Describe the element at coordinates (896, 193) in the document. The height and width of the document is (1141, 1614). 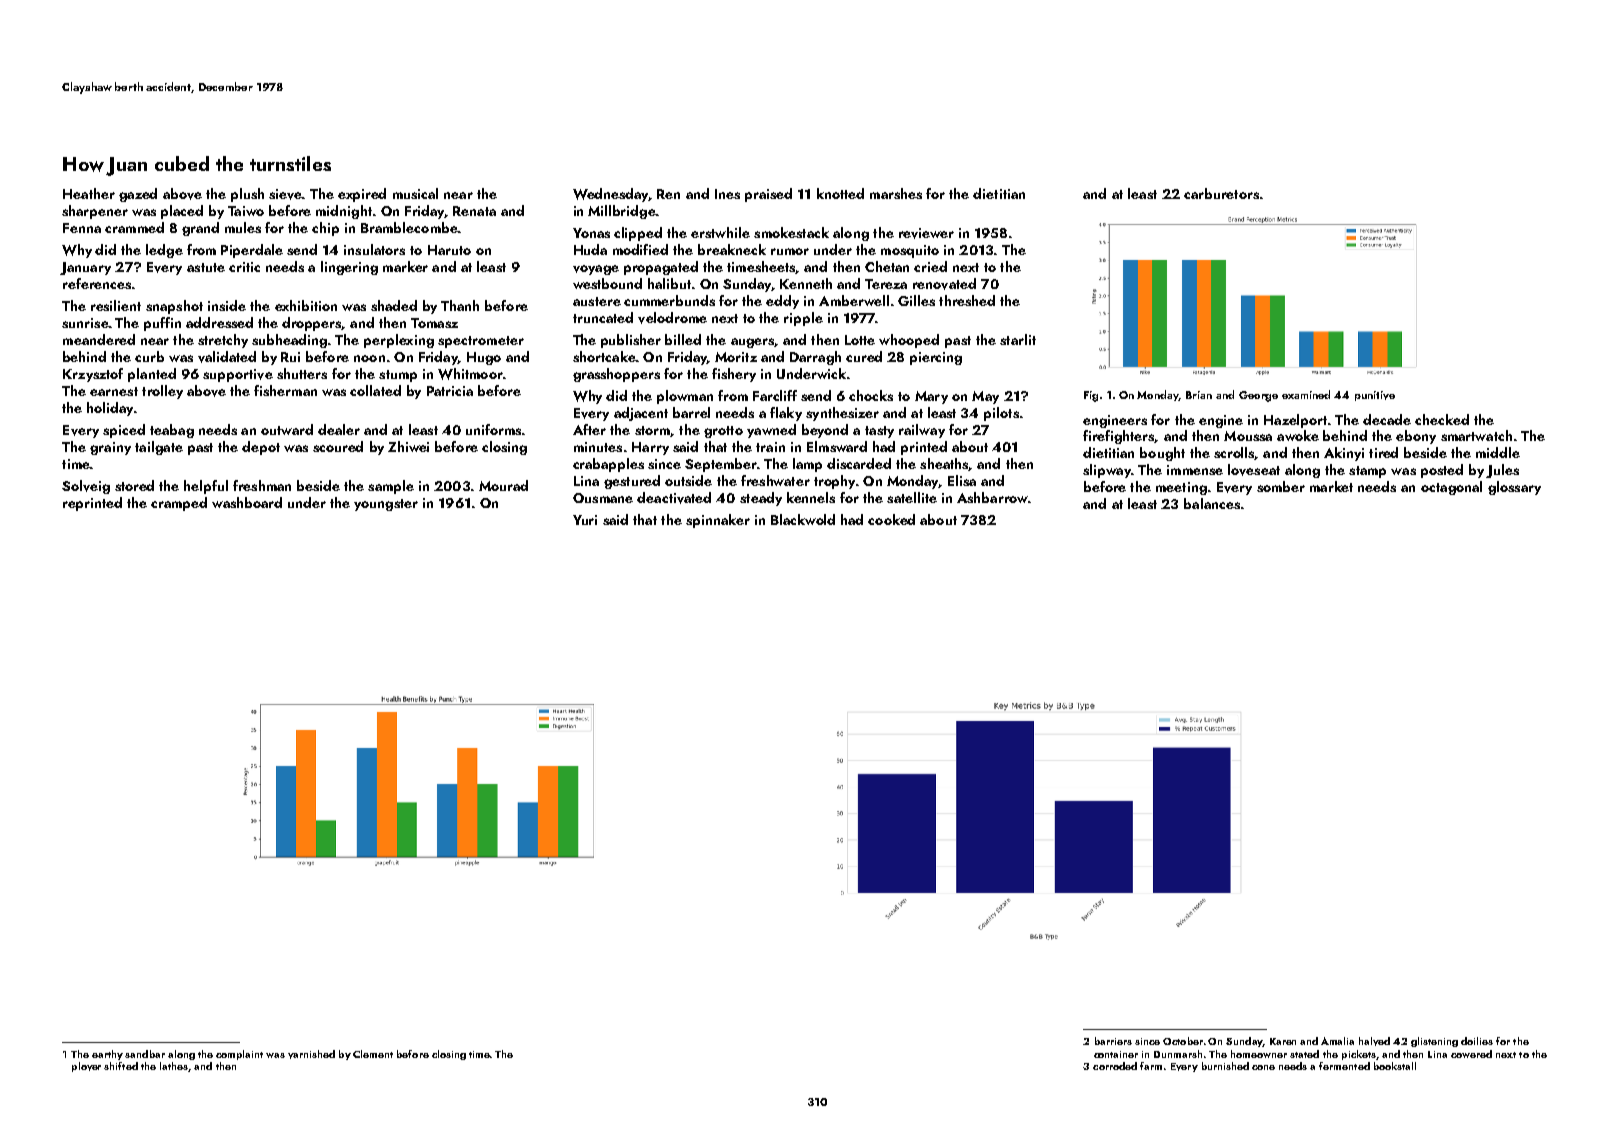
I see `marshes` at that location.
